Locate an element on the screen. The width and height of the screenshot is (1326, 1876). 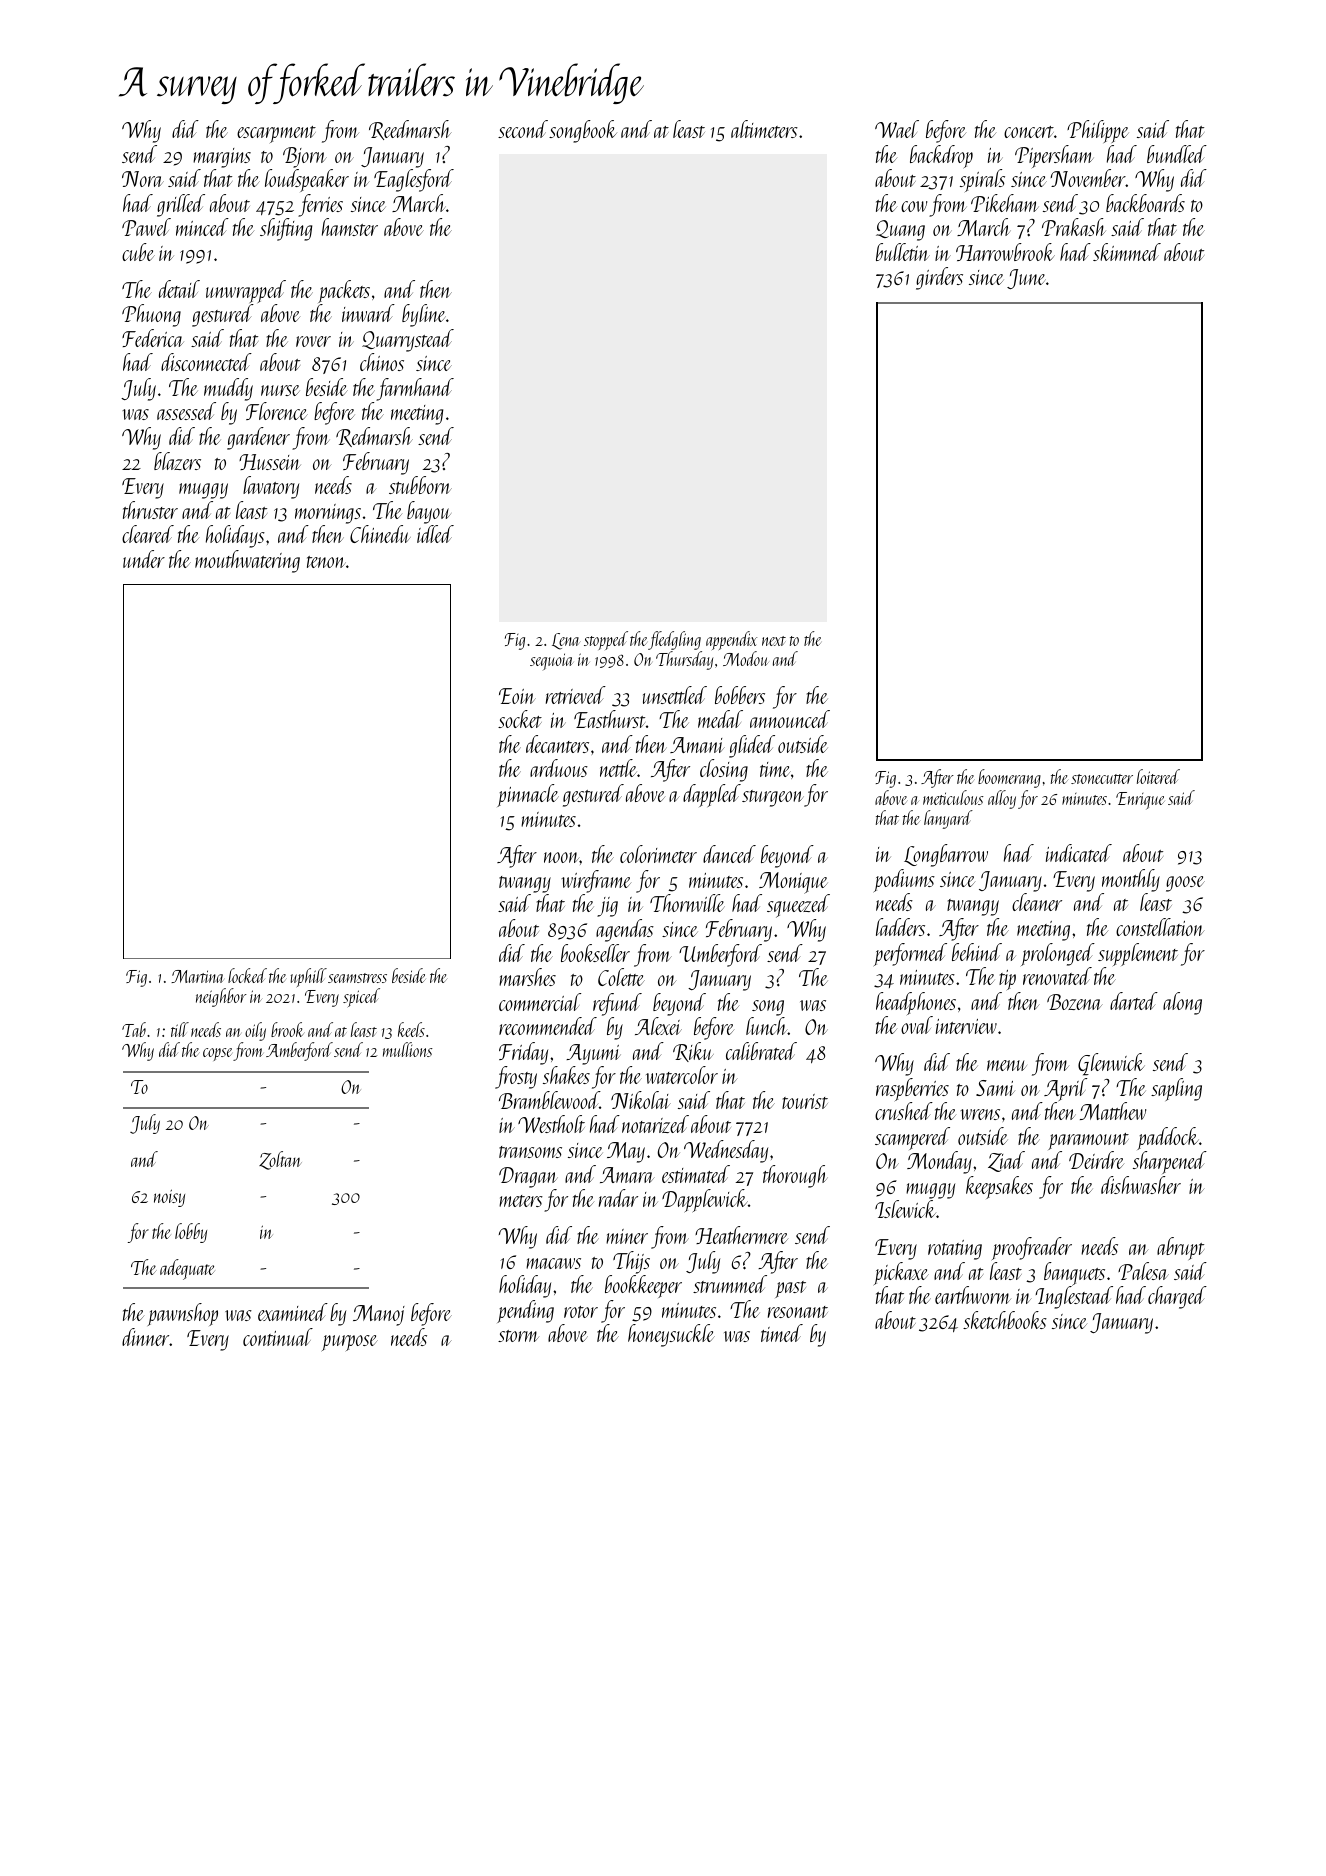
Thursday is located at coordinates (684, 660).
